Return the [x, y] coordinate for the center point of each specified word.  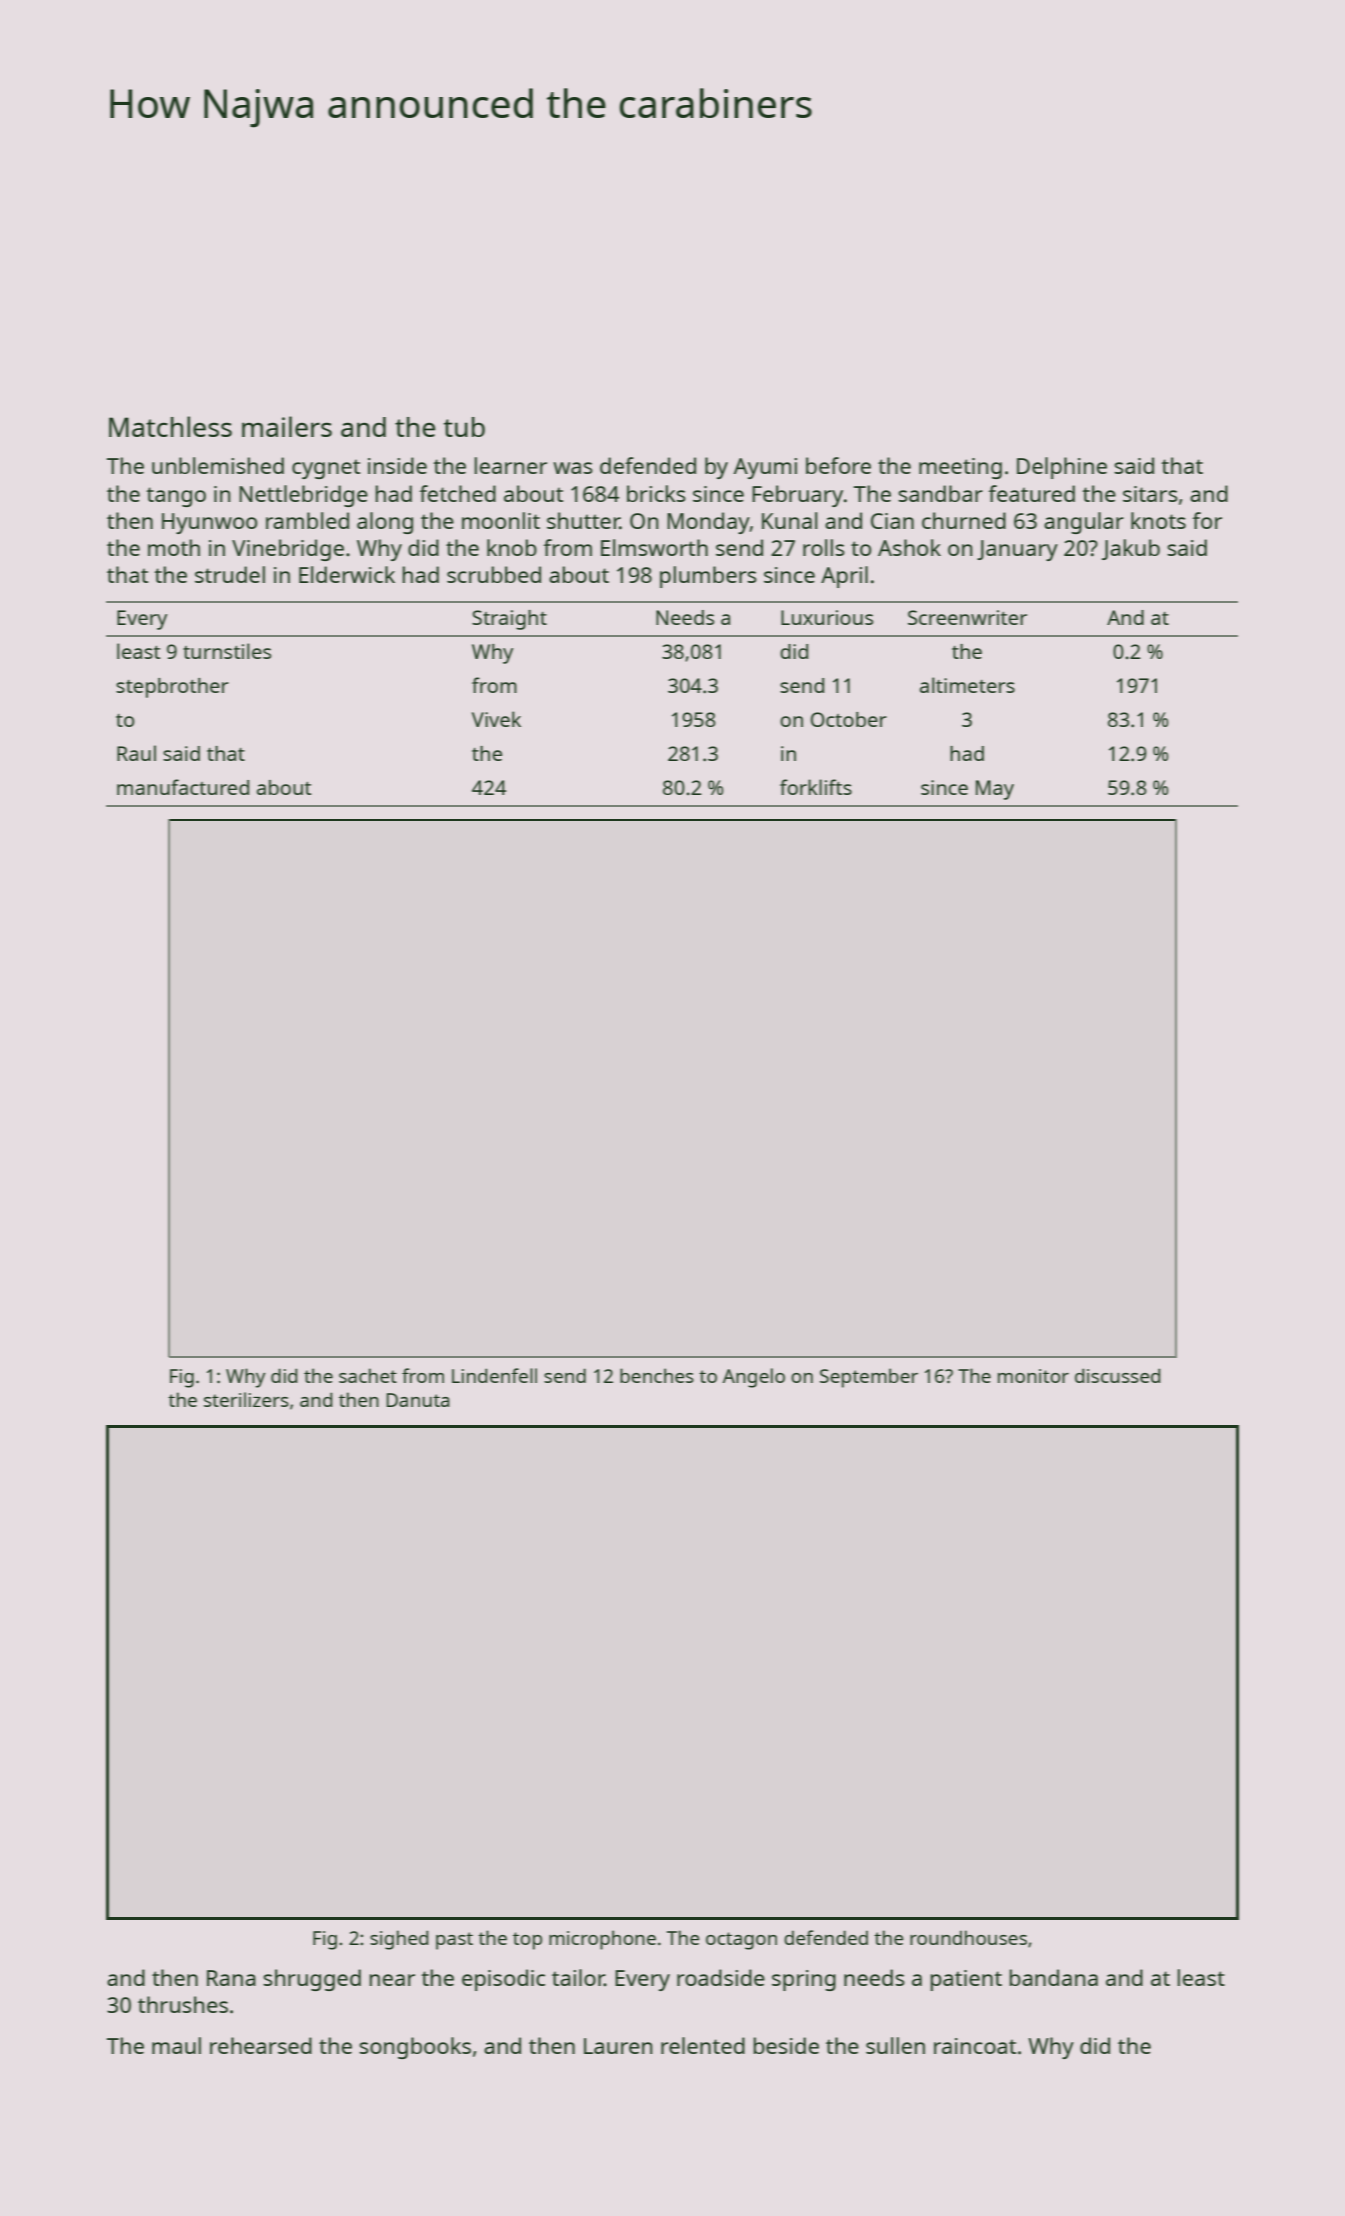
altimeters [967, 685]
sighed [399, 1940]
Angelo [754, 1378]
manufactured [183, 787]
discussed [1117, 1375]
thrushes [183, 2004]
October [849, 719]
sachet [368, 1375]
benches [657, 1375]
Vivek [496, 719]
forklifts [816, 787]
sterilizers [246, 1399]
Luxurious [827, 617]
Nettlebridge [303, 496]
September [869, 1378]
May [995, 790]
